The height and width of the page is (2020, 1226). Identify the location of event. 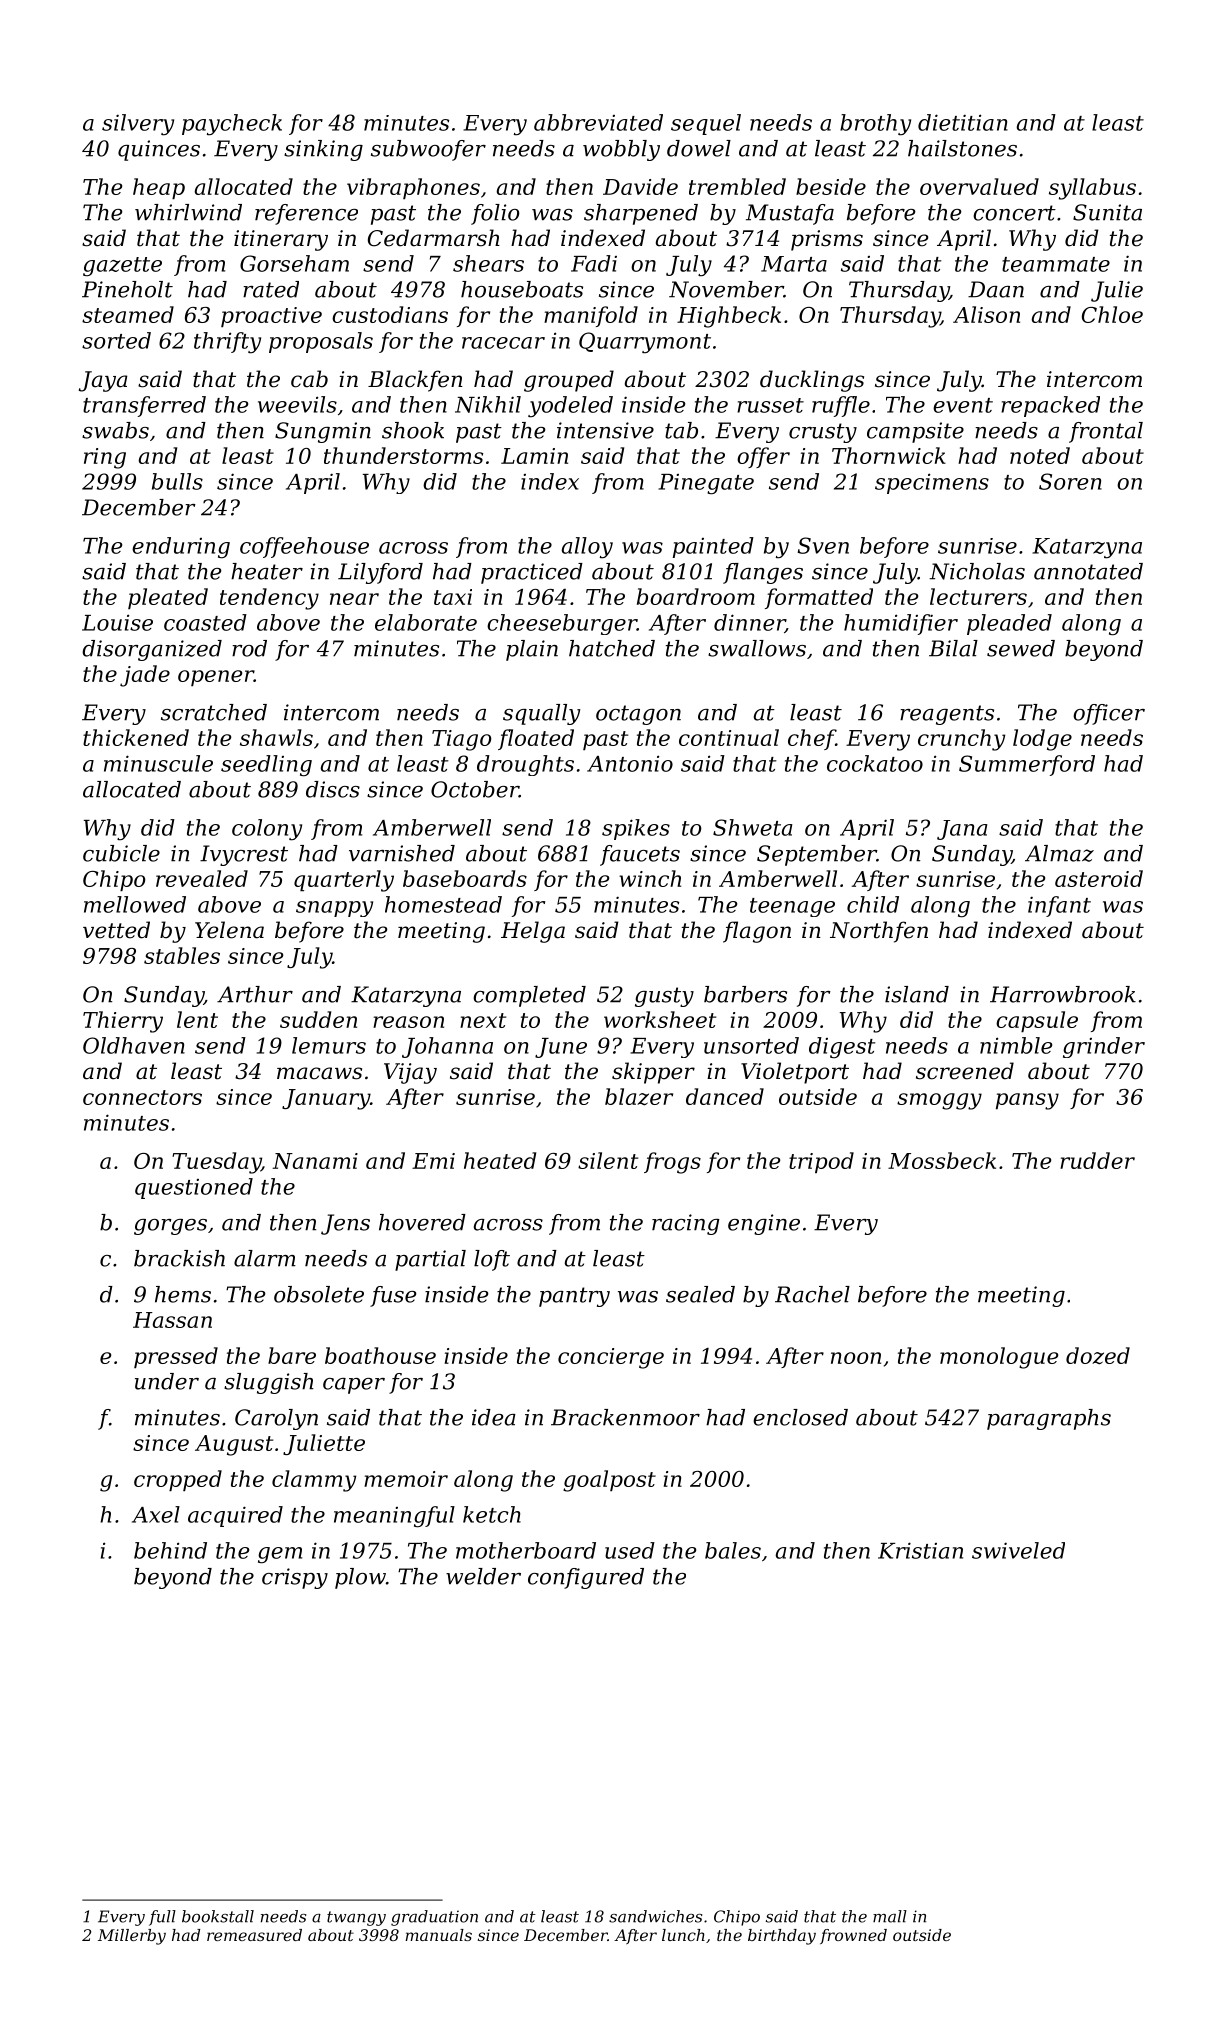
(963, 405).
